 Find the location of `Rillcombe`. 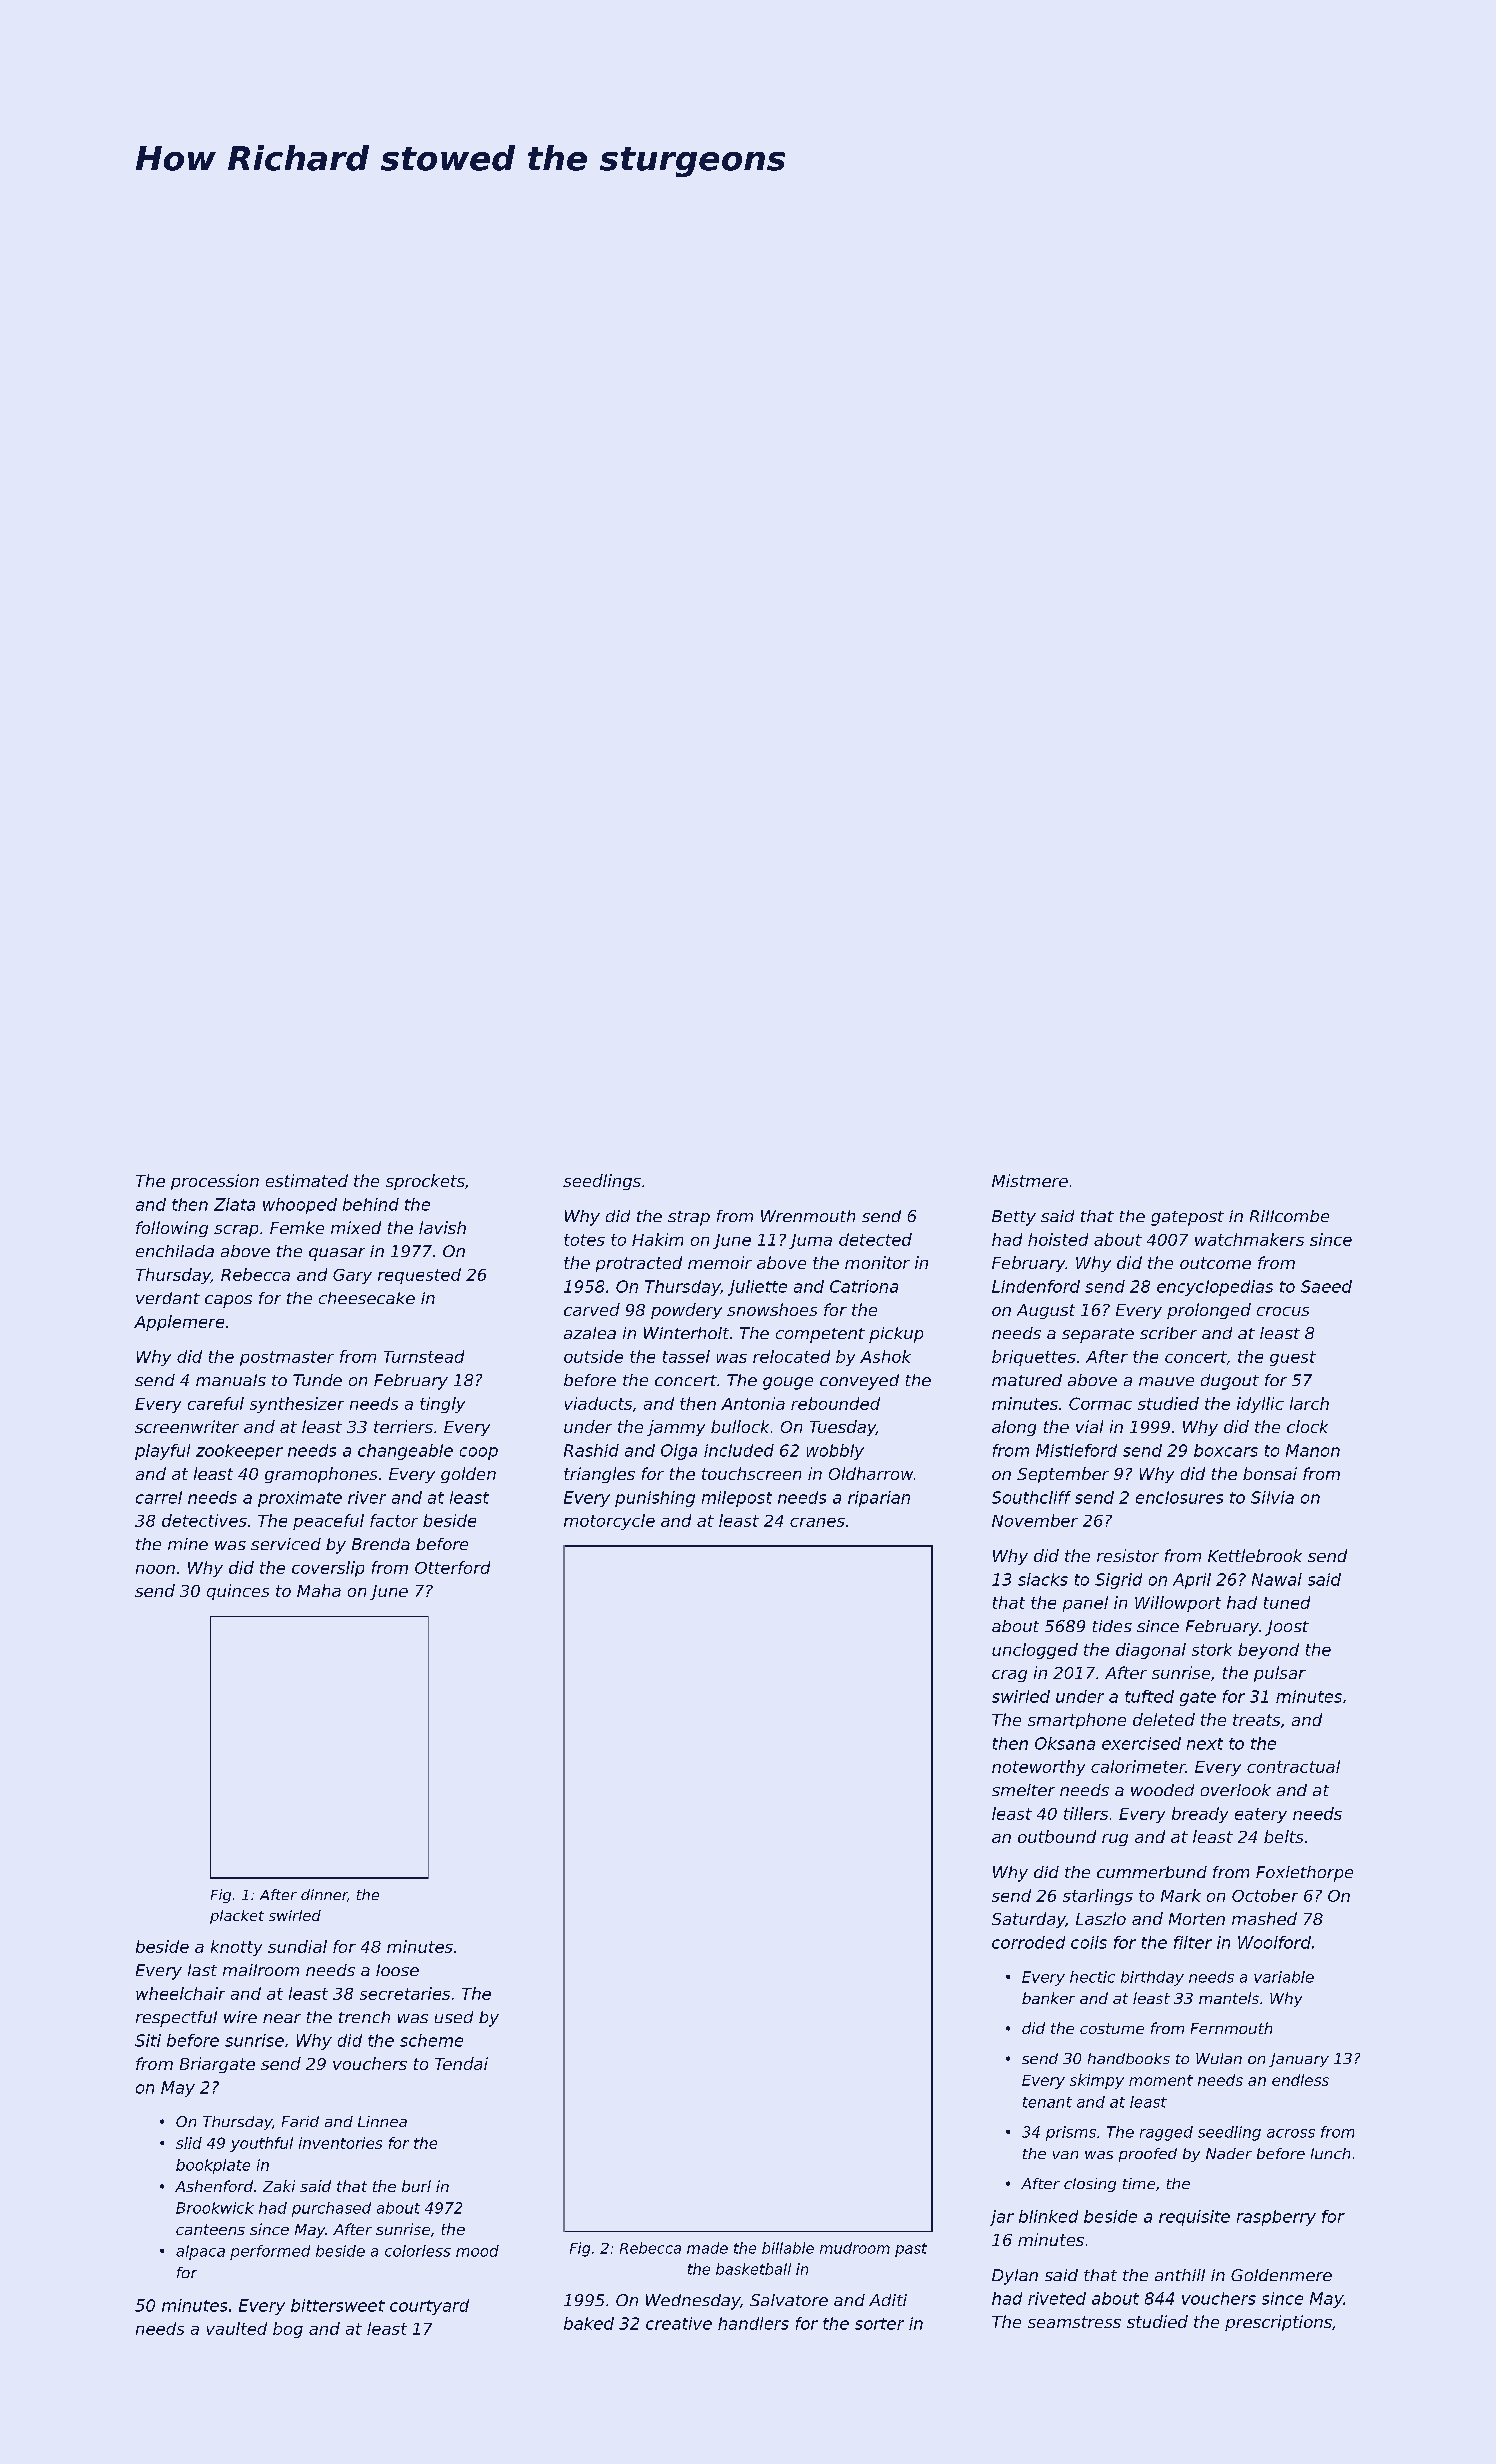

Rillcombe is located at coordinates (1289, 1216).
